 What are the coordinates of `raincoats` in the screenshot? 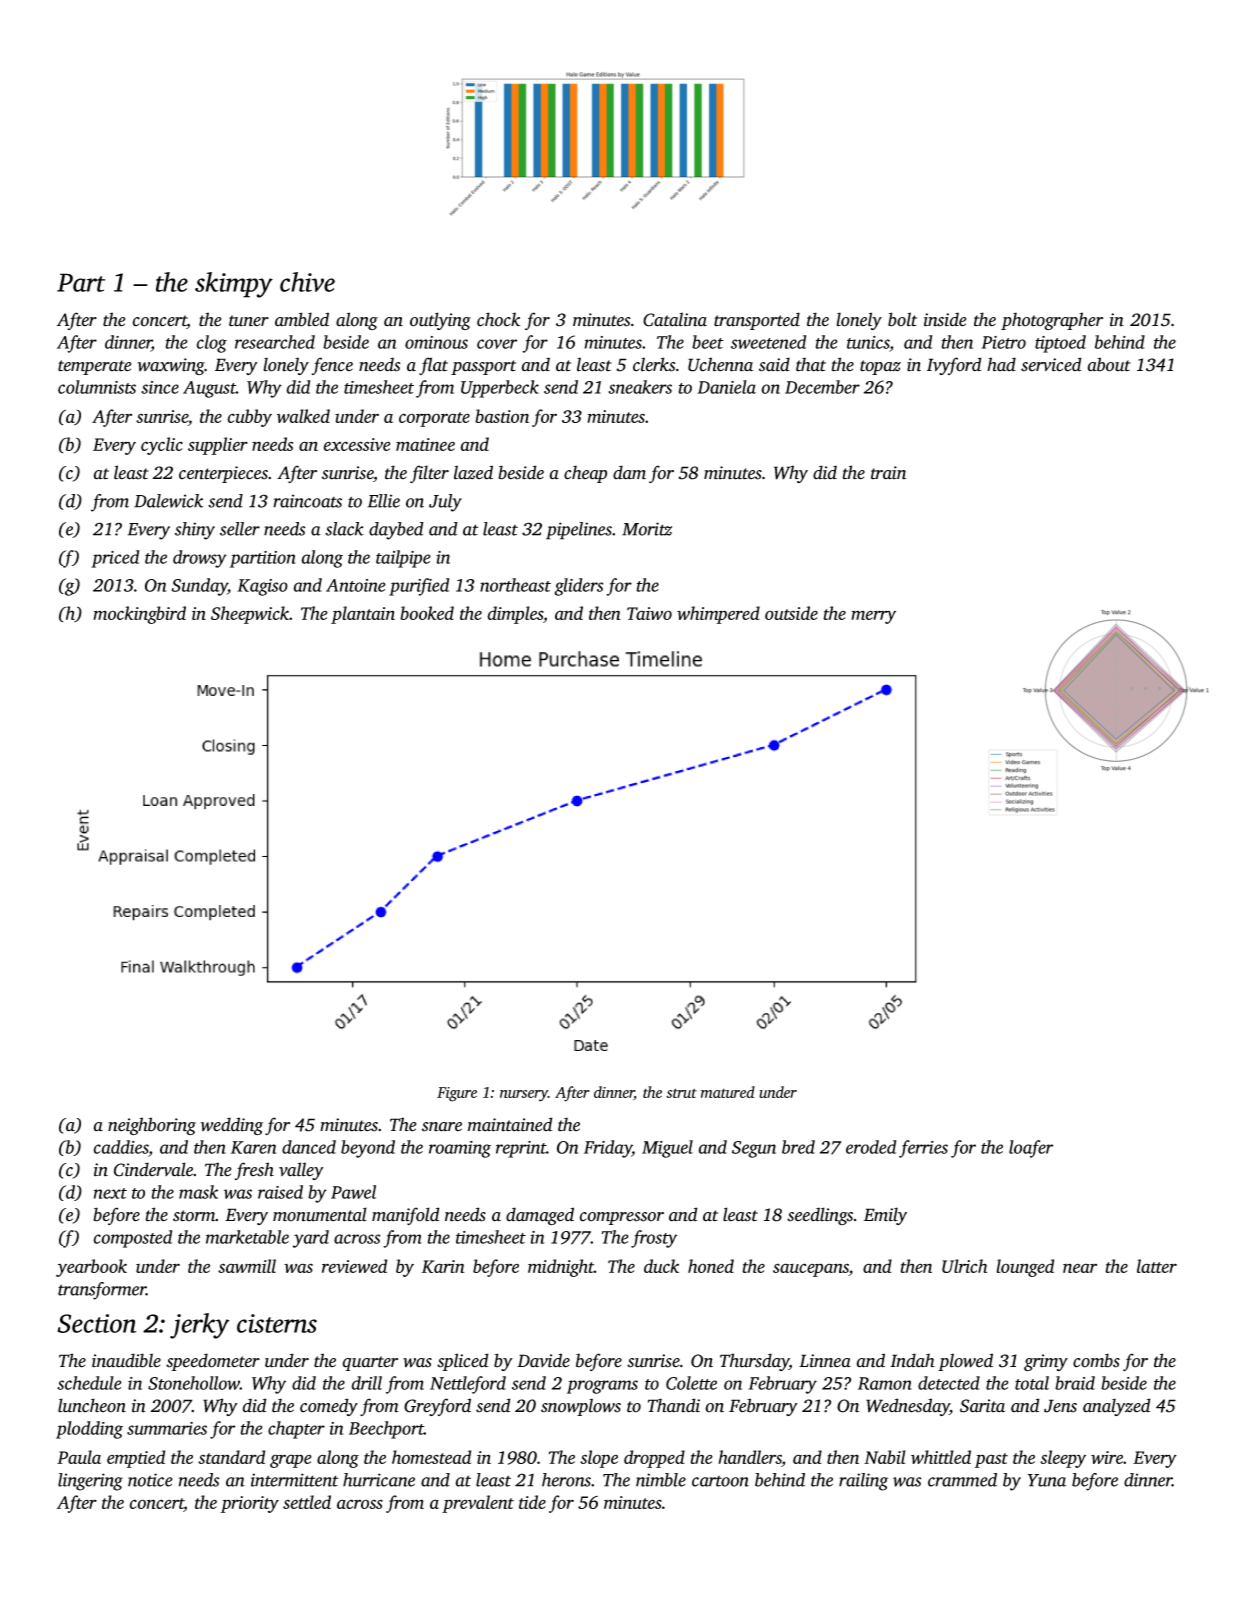 It's located at (307, 501).
